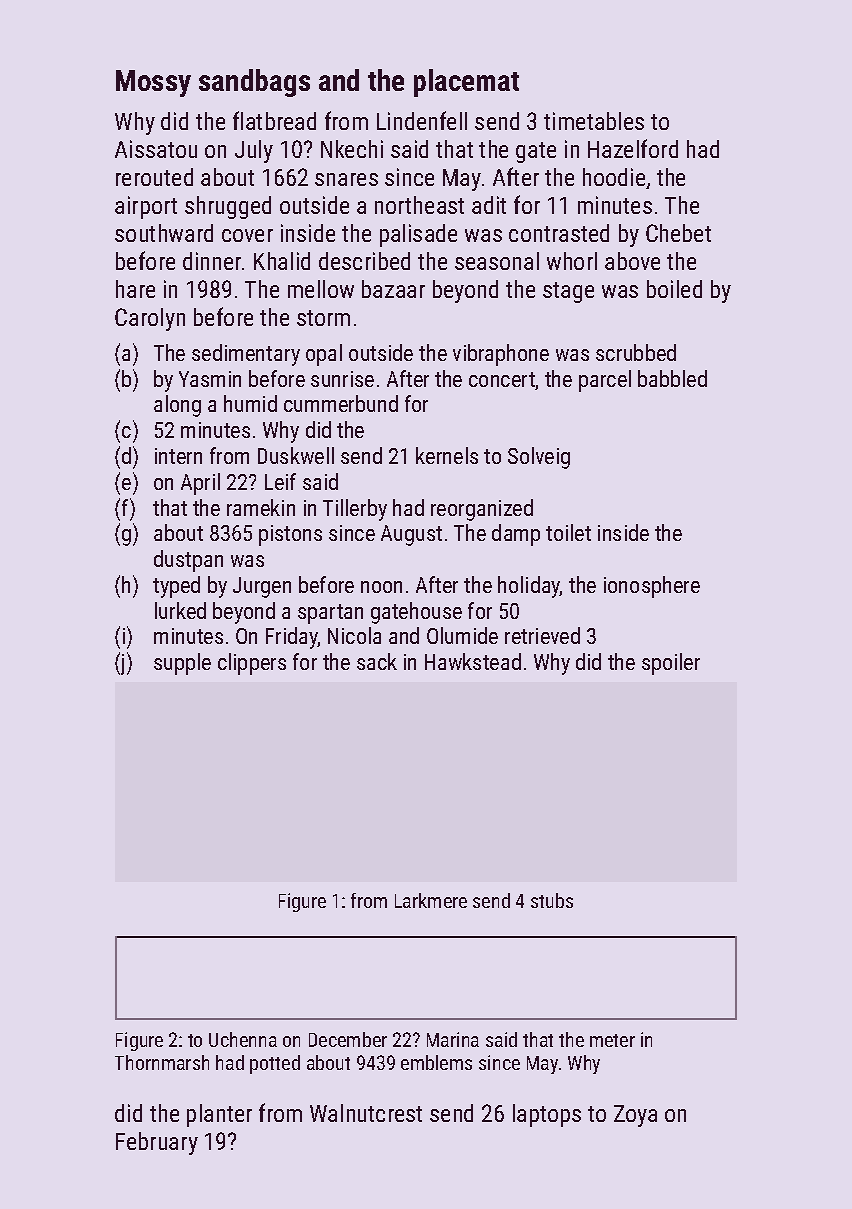 The height and width of the screenshot is (1209, 852). I want to click on sandbags, so click(254, 83).
